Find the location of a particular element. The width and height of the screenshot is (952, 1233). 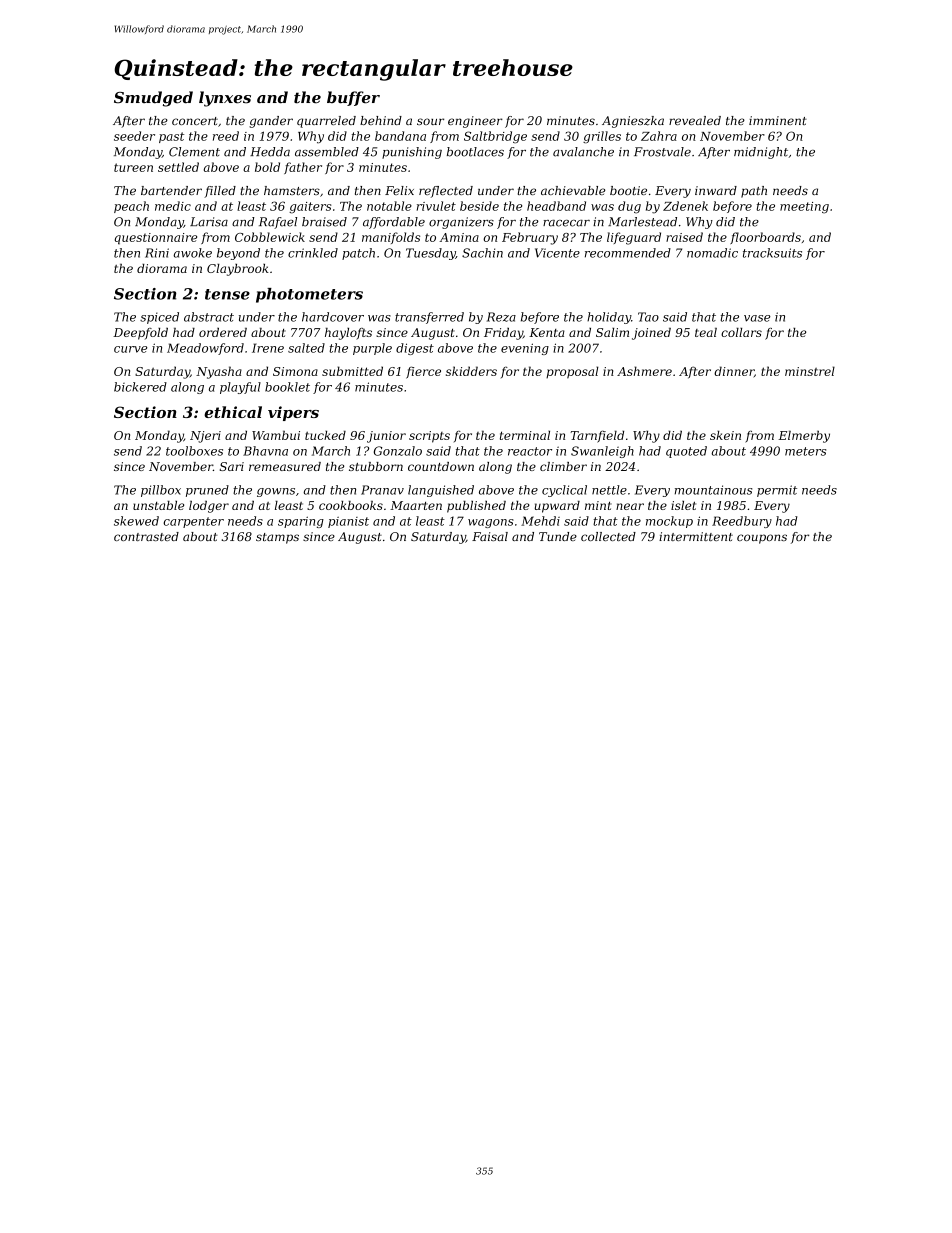

fierce is located at coordinates (423, 372).
